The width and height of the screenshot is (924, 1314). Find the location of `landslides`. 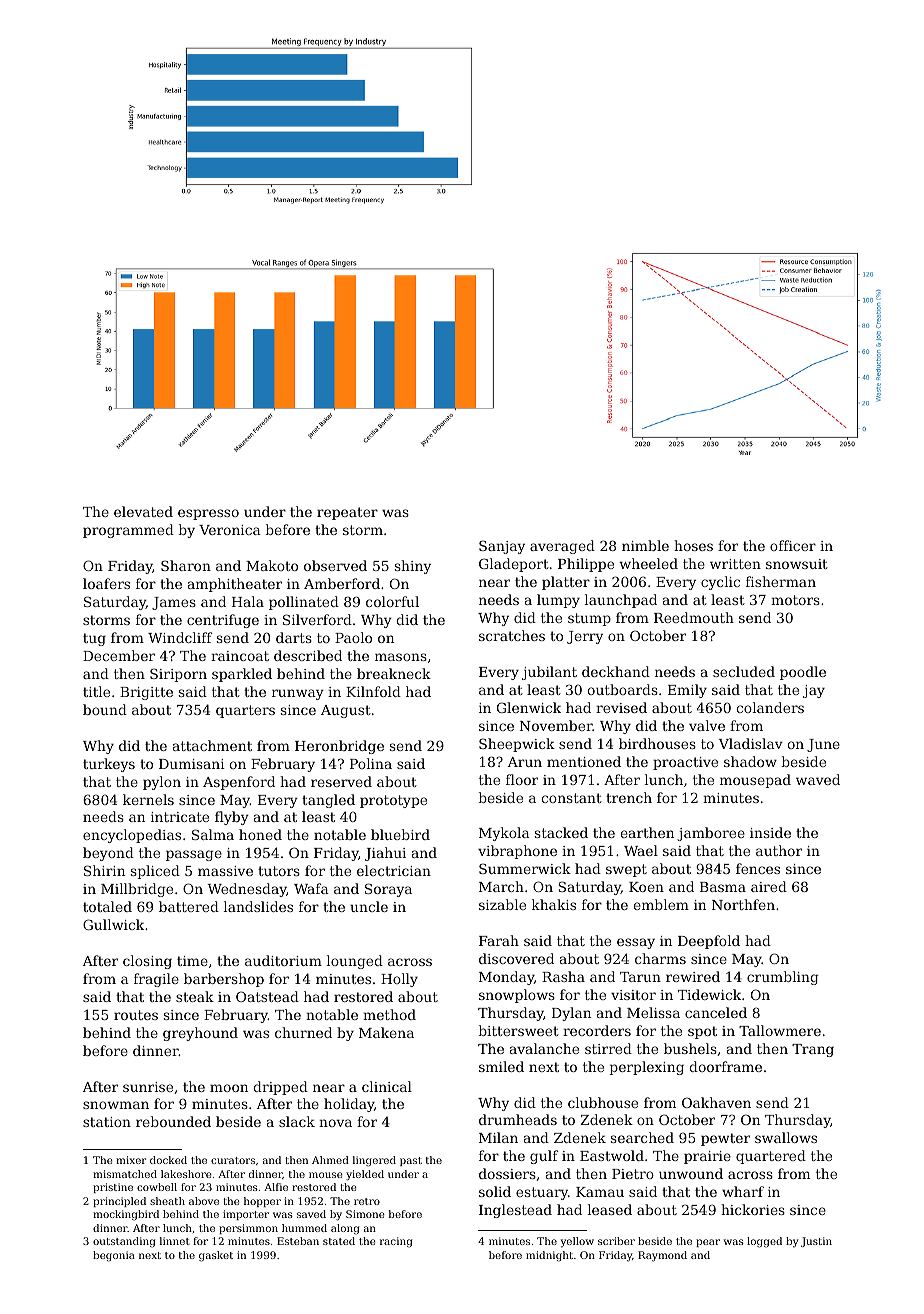

landslides is located at coordinates (258, 906).
